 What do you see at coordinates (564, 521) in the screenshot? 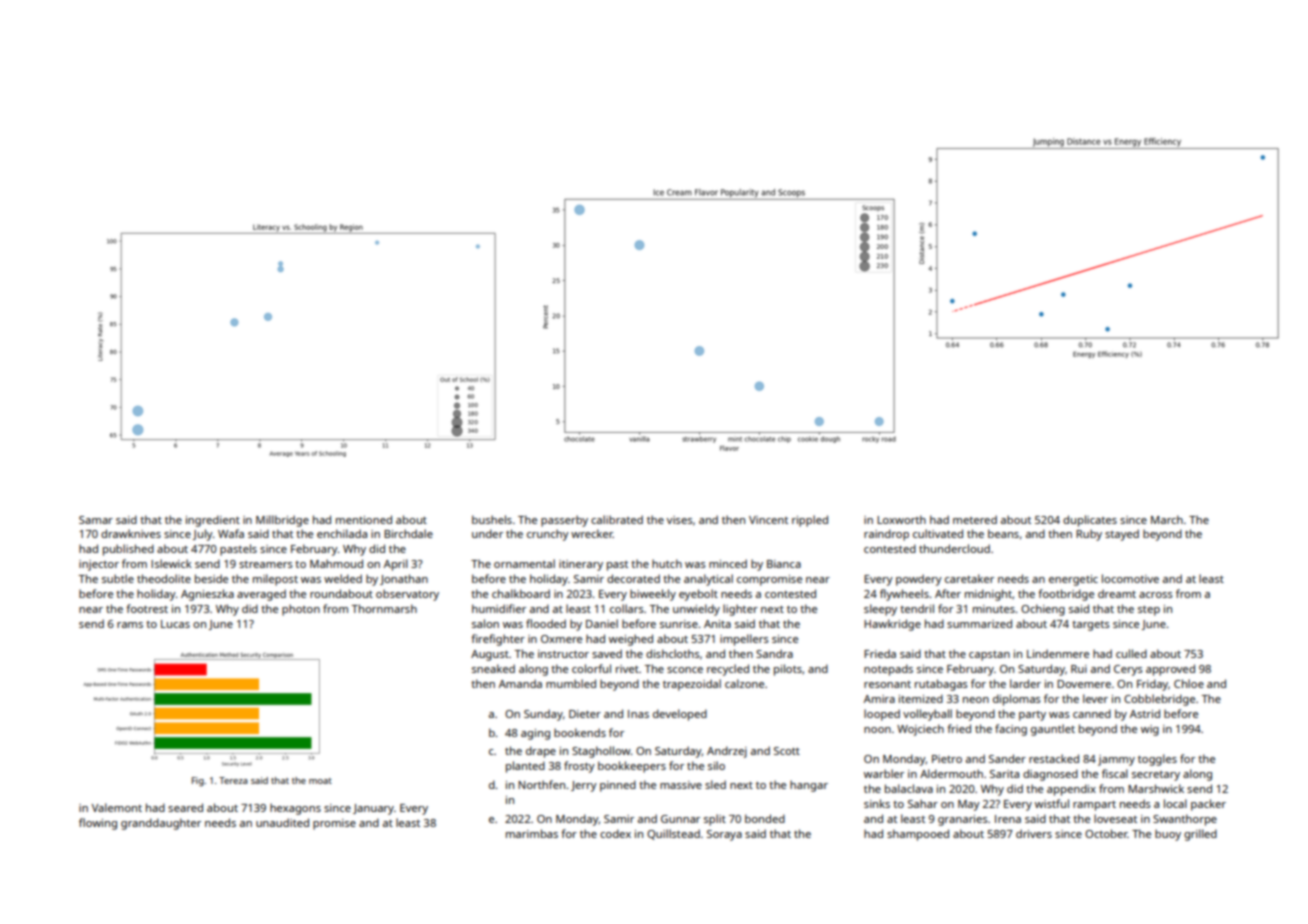
I see `passerby` at bounding box center [564, 521].
